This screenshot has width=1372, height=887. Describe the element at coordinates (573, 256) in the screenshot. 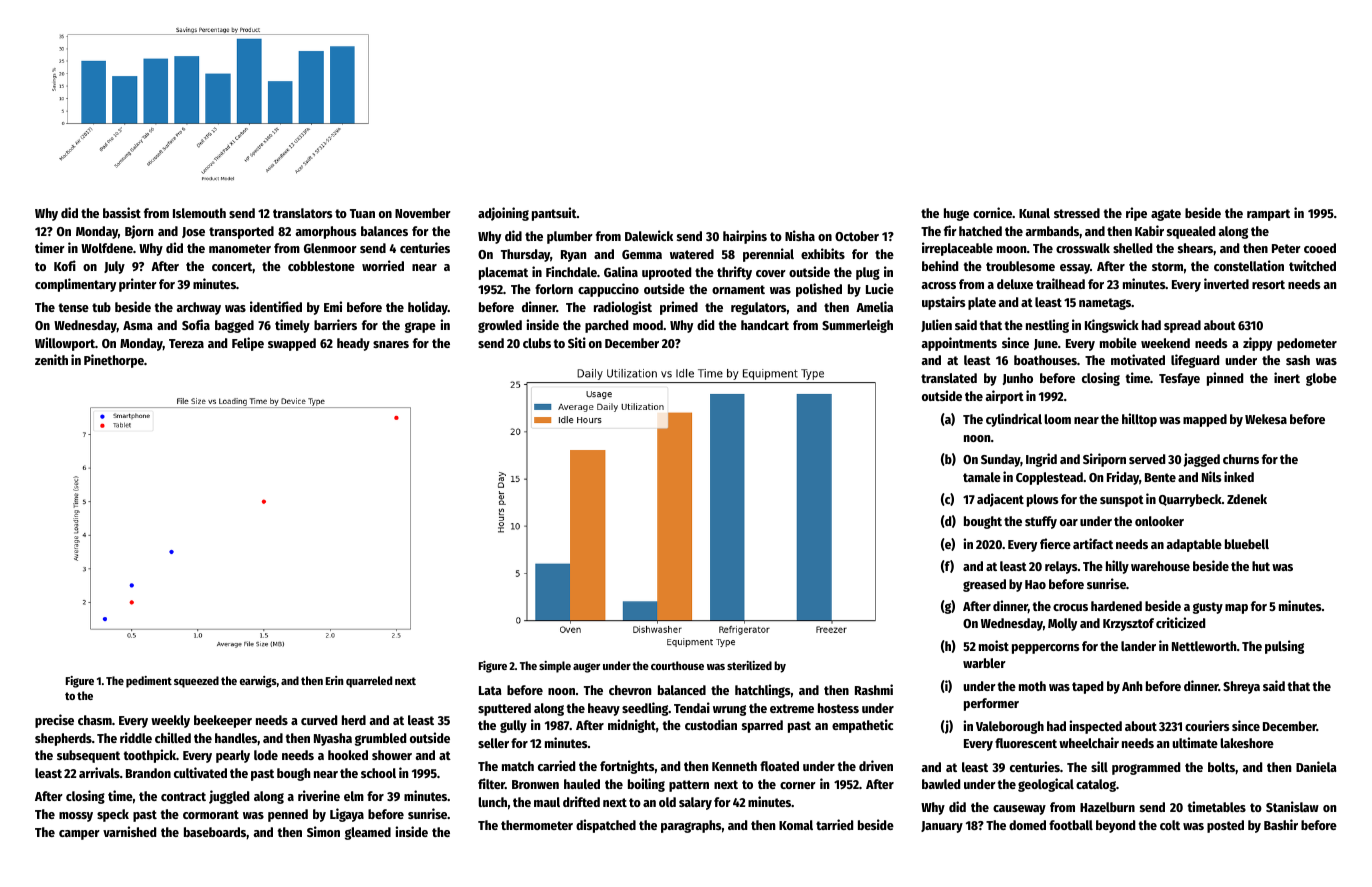

I see `Ryan` at that location.
